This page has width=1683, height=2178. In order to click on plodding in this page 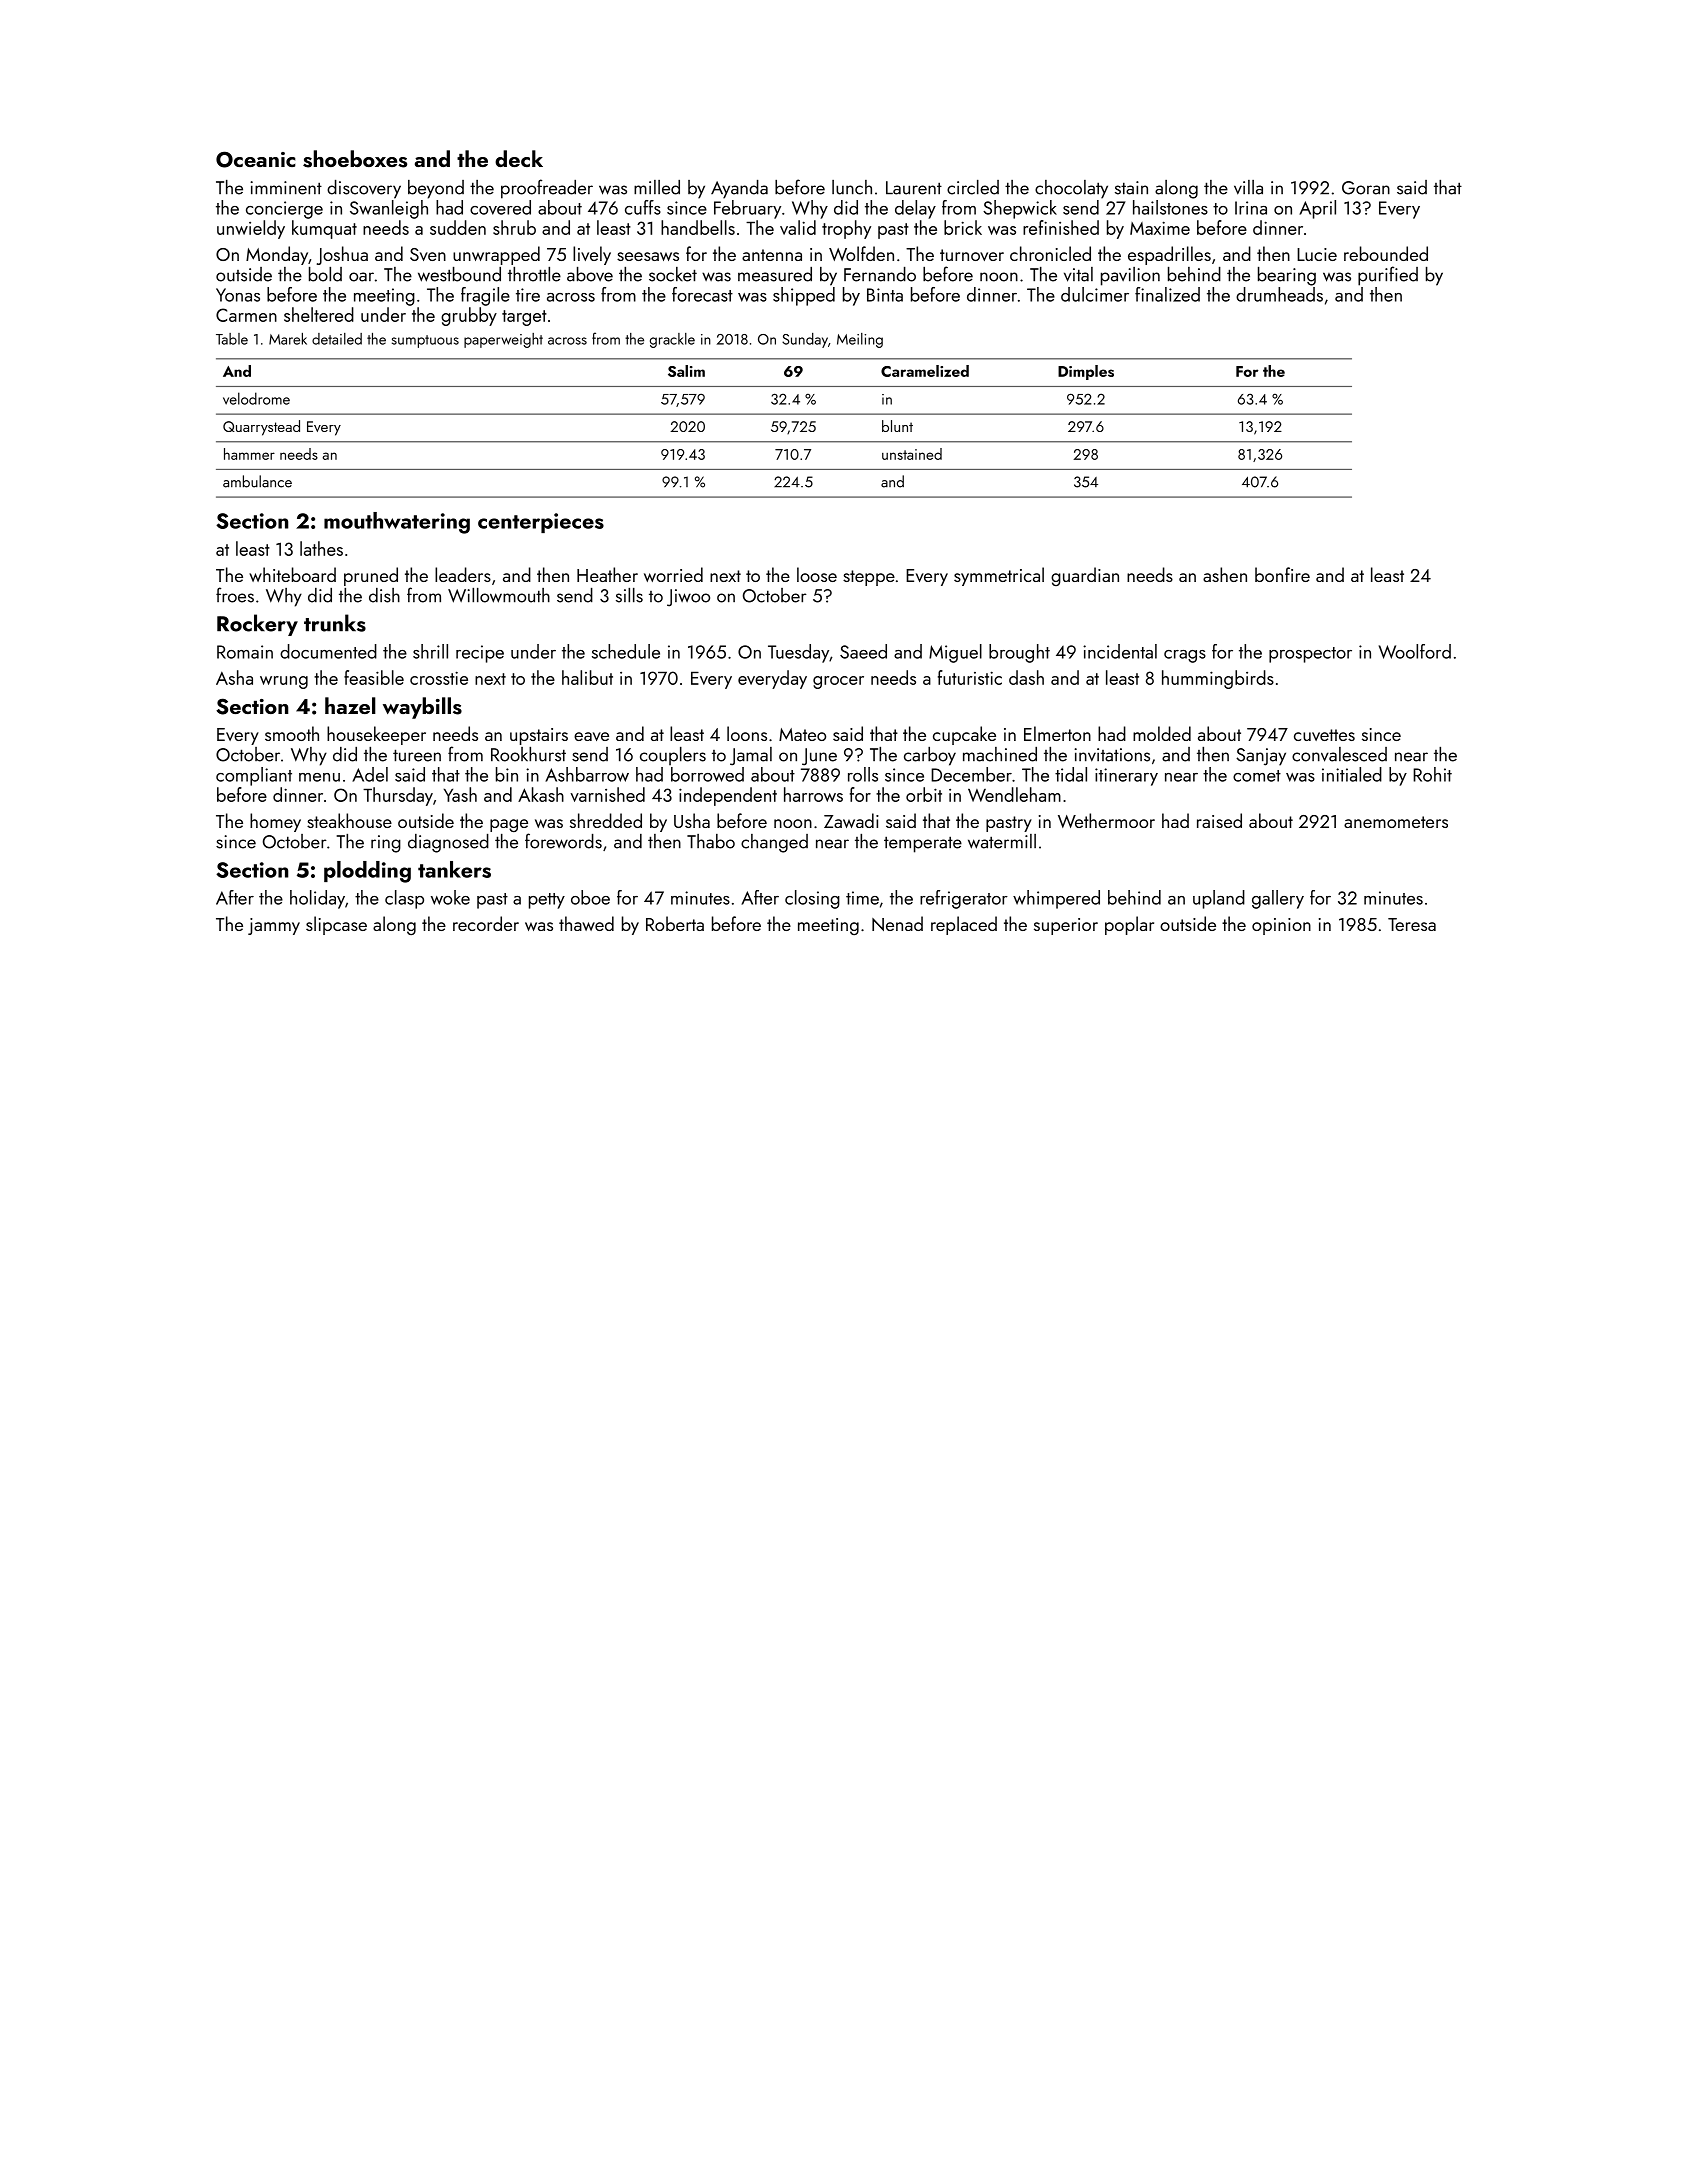, I will do `click(367, 872)`.
